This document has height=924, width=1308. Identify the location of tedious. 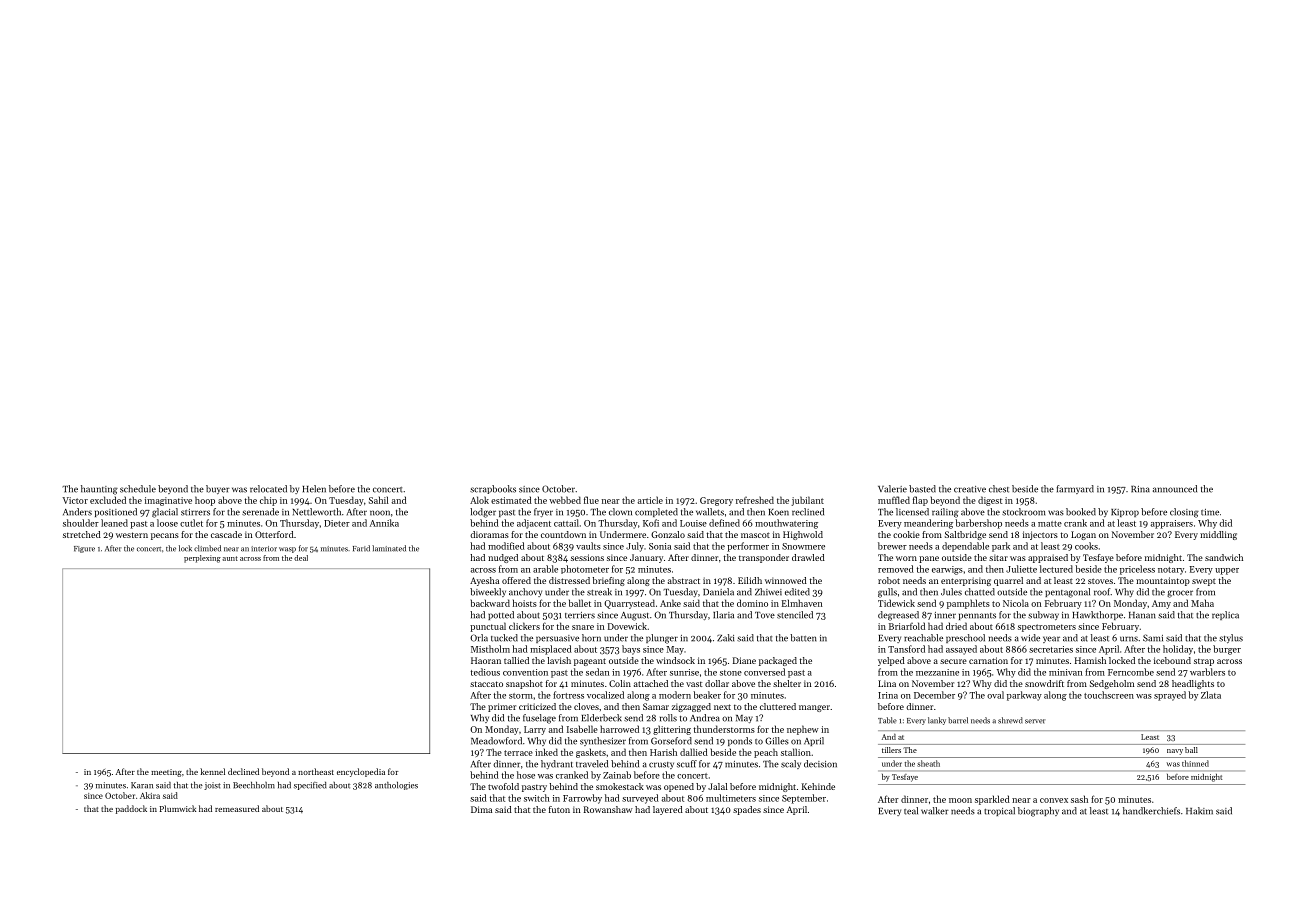
(485, 672).
